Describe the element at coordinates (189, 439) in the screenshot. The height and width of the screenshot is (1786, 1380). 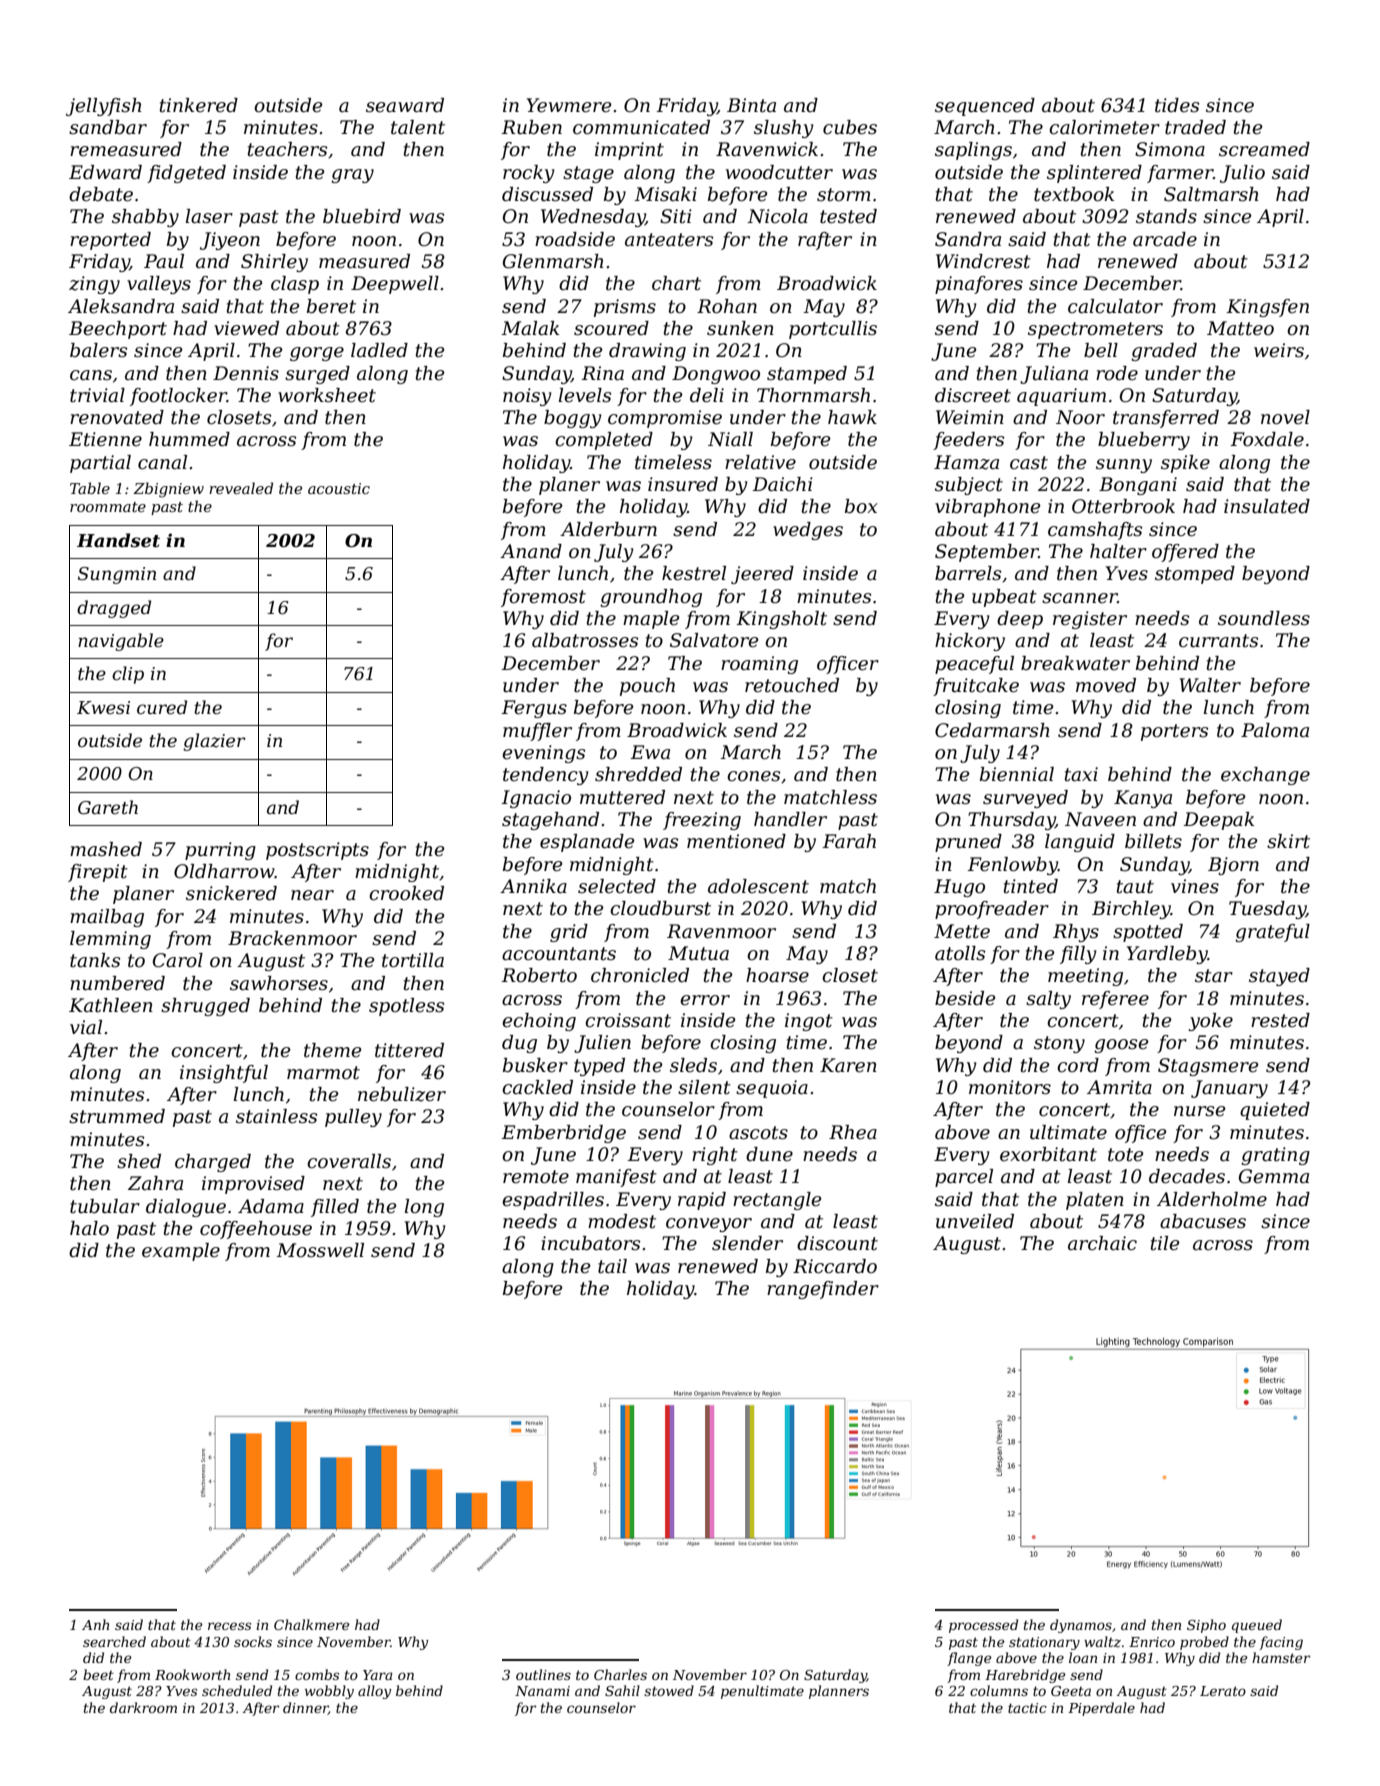
I see `hummed` at that location.
